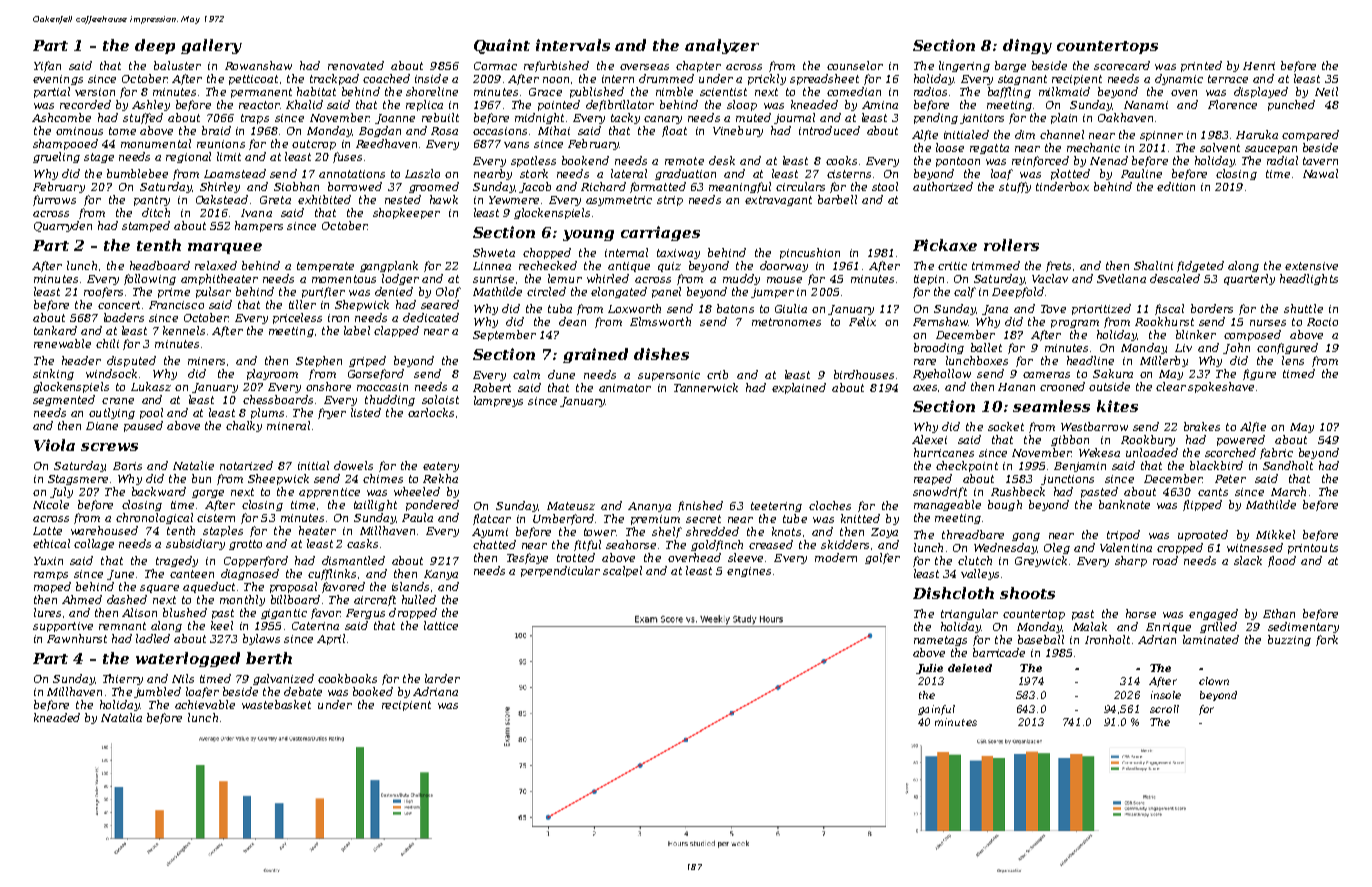 This screenshot has height=887, width=1372. I want to click on Quaint, so click(502, 46).
